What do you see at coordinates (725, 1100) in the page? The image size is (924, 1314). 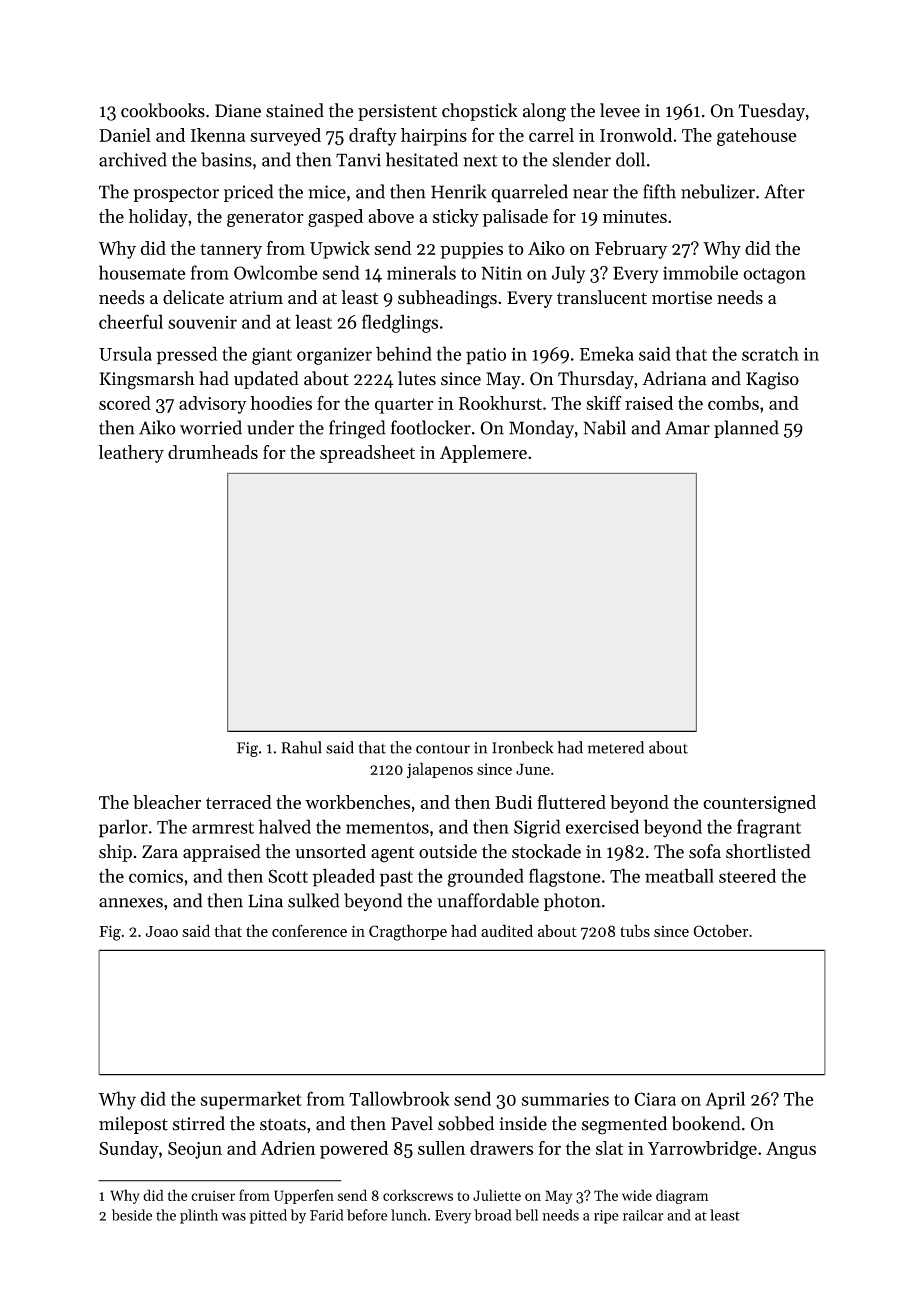 I see `April` at bounding box center [725, 1100].
